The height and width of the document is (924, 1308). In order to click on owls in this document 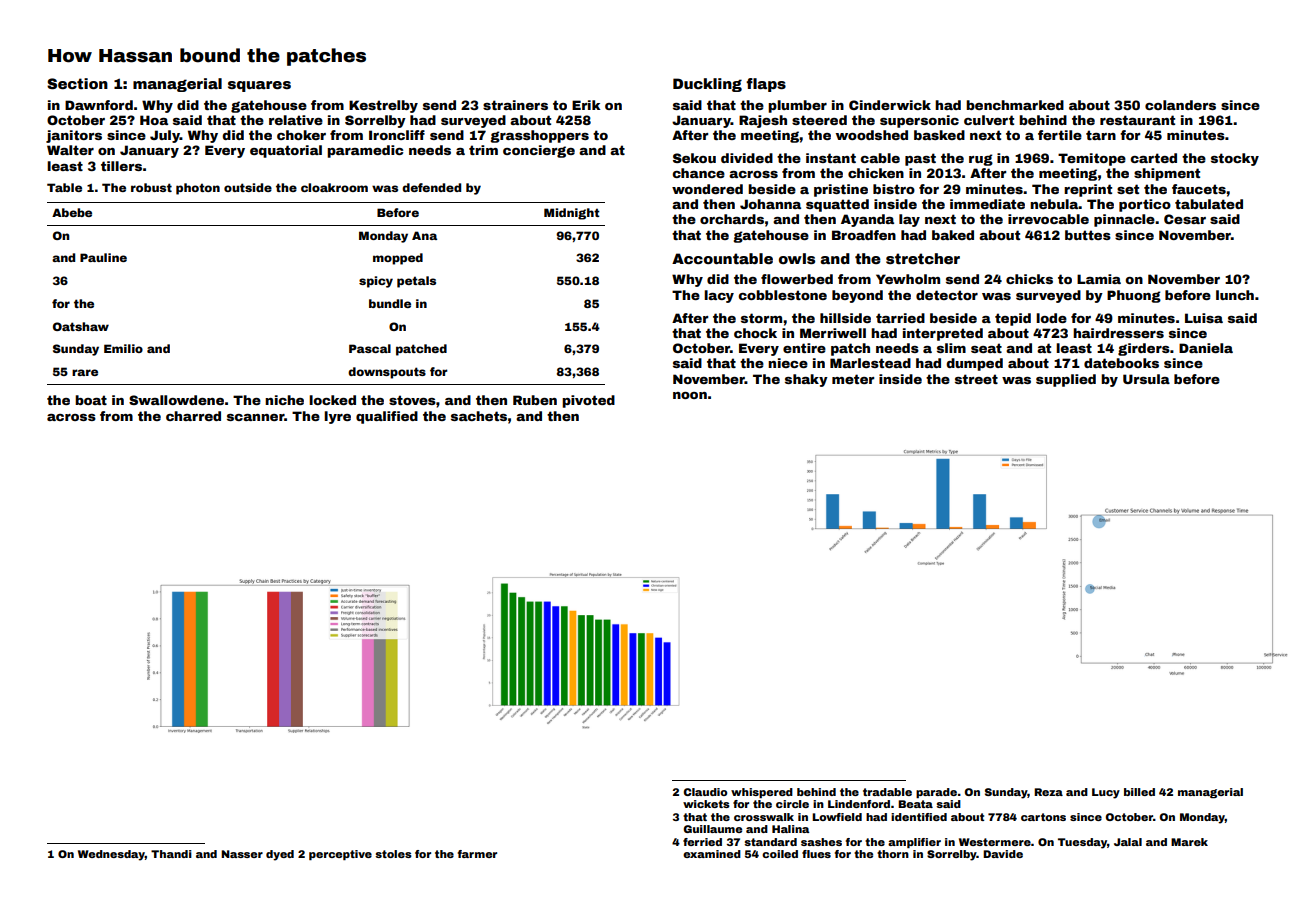, I will do `click(797, 258)`.
